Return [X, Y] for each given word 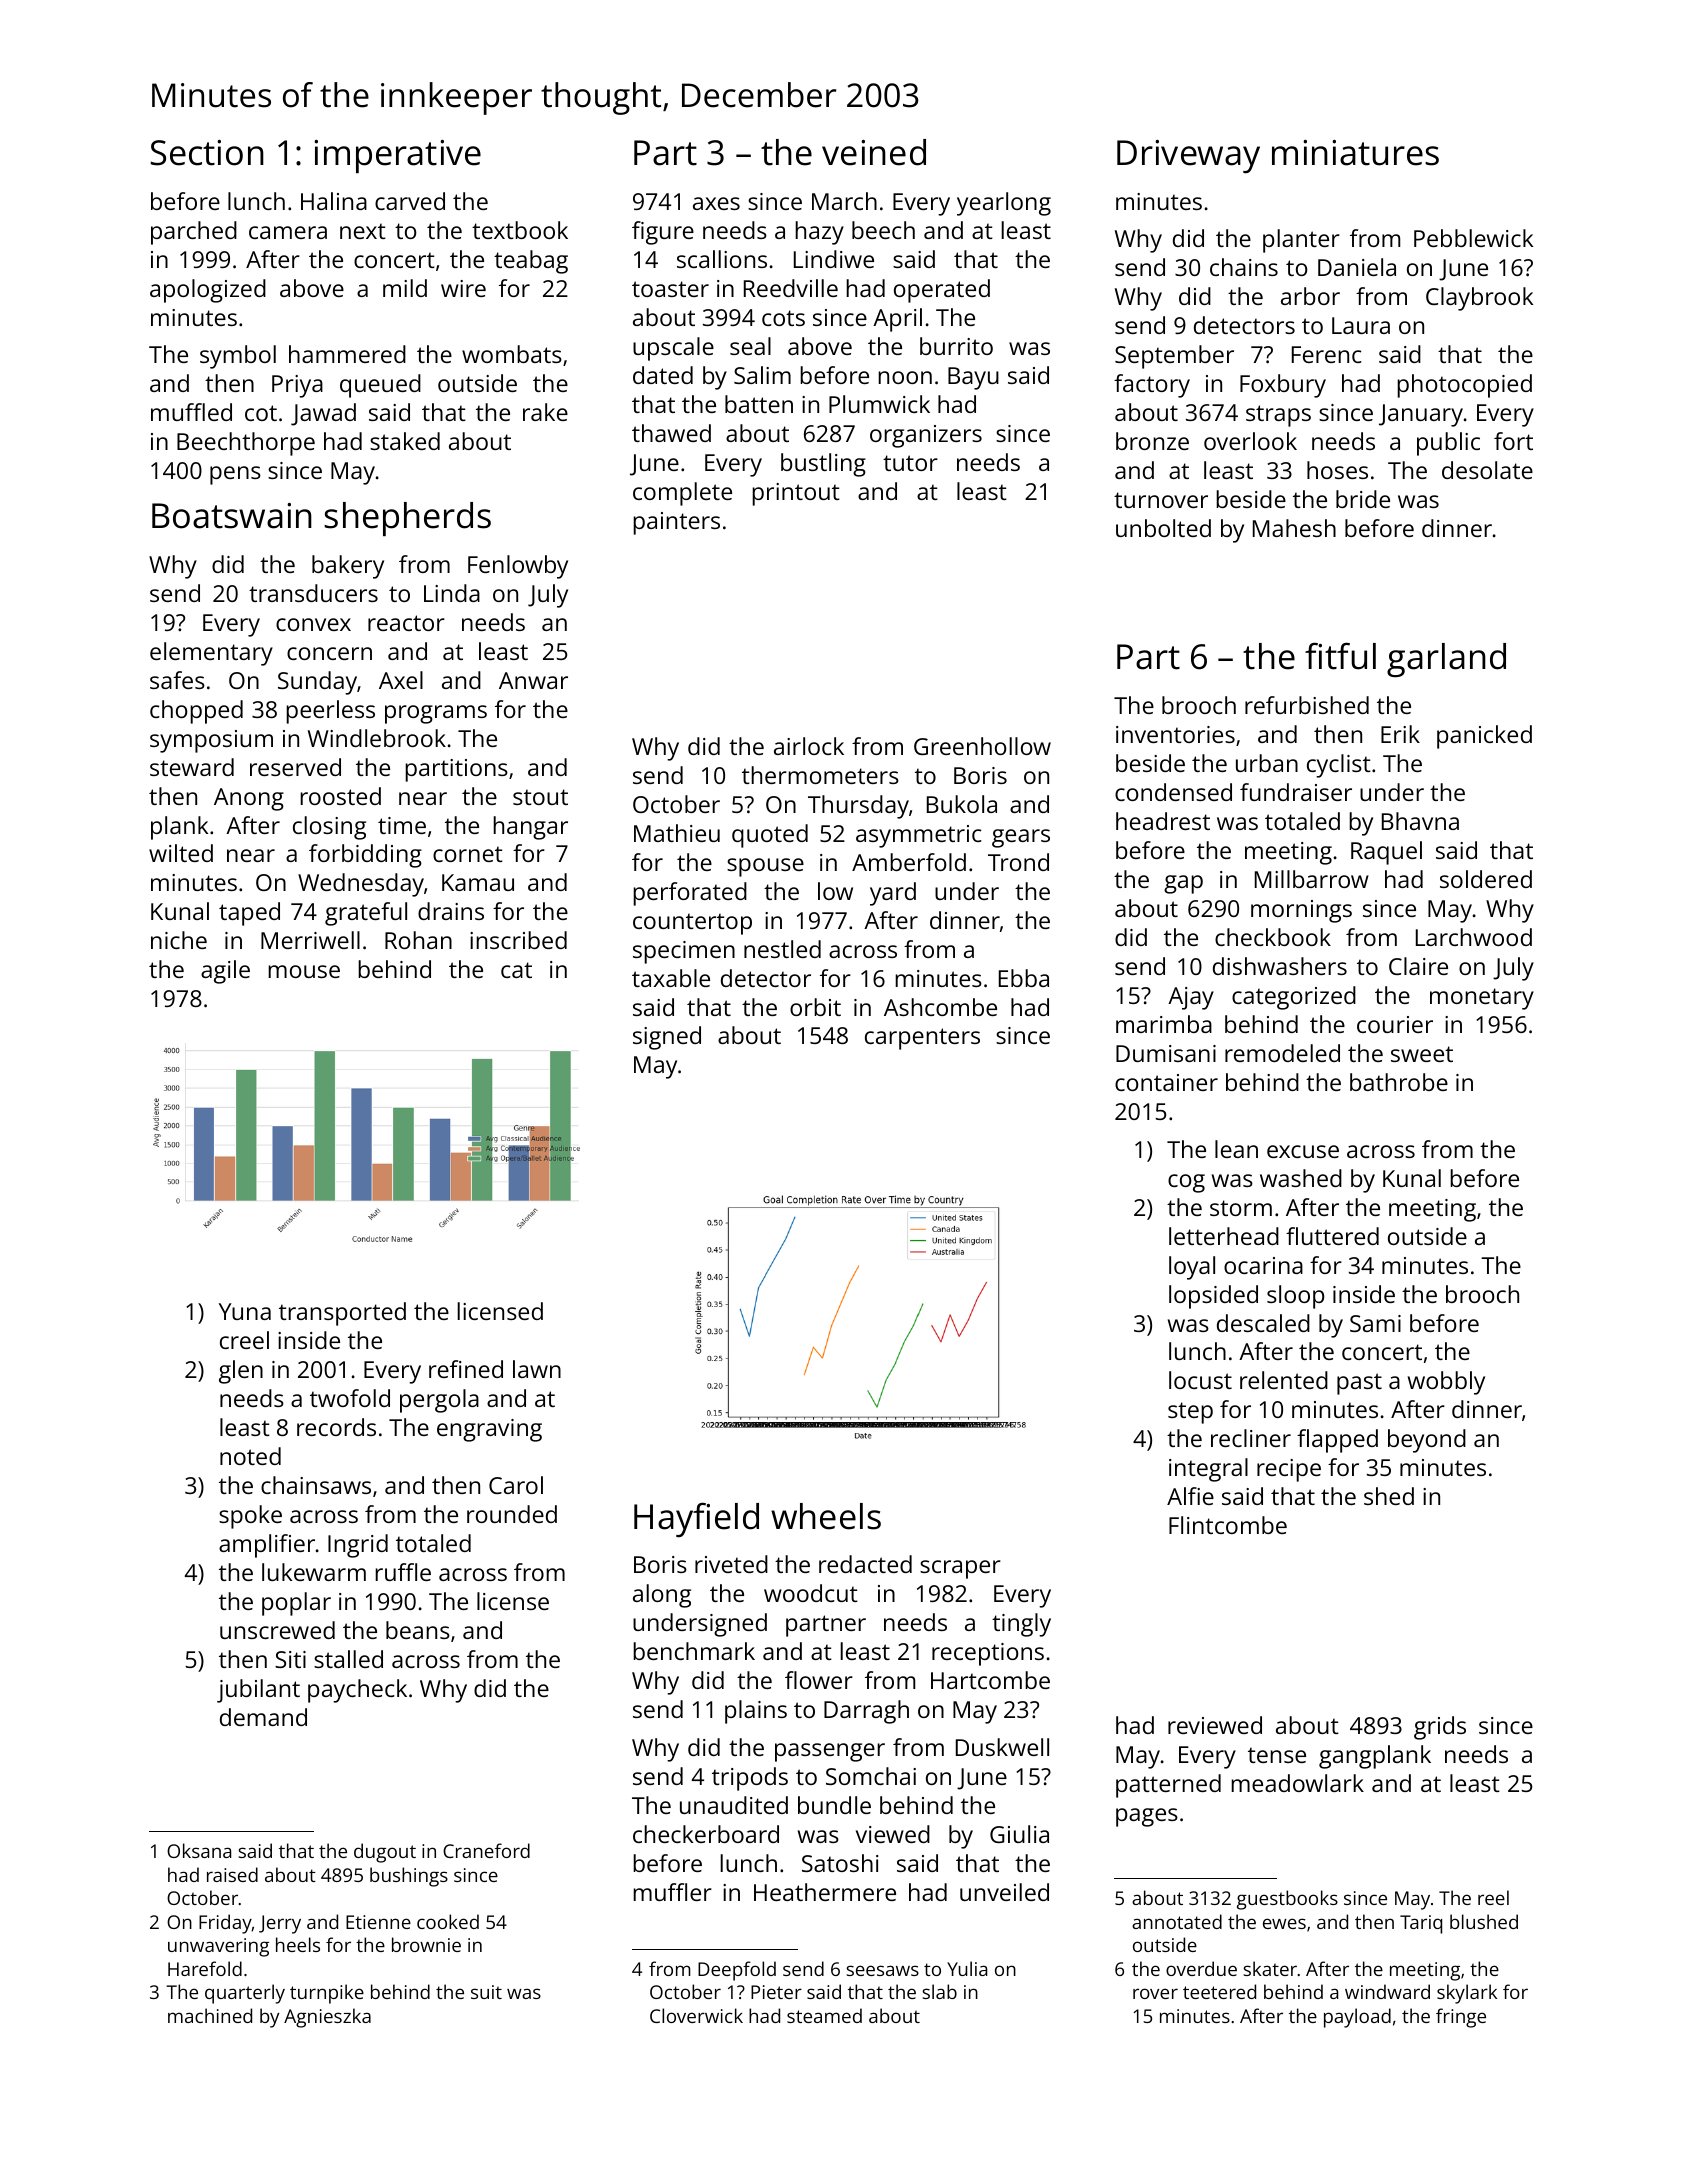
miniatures [1355, 153]
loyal [1192, 1268]
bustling [823, 465]
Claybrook [1479, 299]
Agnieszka [327, 2018]
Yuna [245, 1311]
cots [783, 318]
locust [1200, 1380]
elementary [211, 654]
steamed [824, 2015]
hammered [347, 354]
